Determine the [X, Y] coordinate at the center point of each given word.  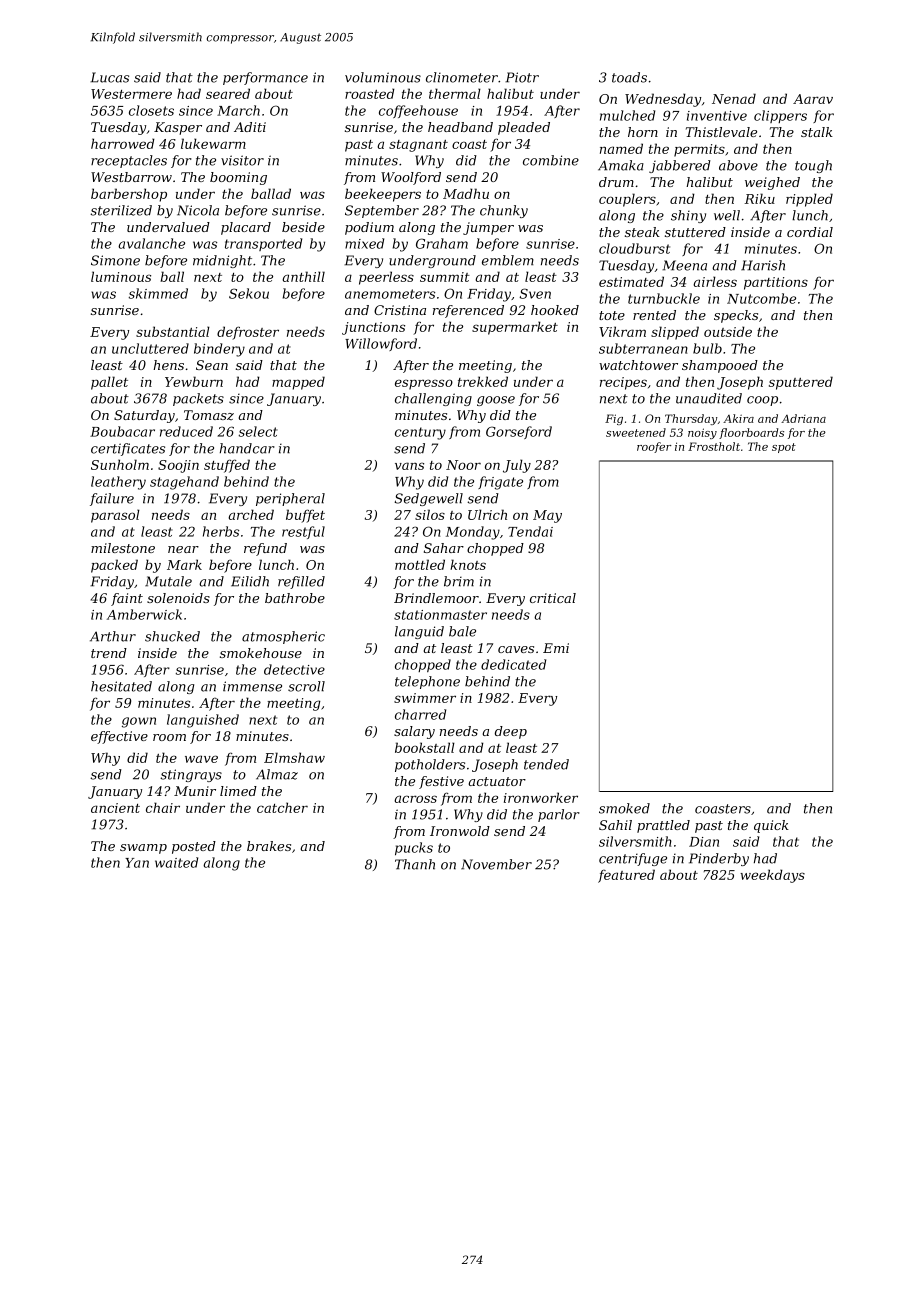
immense [252, 686]
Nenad [734, 98]
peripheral [290, 499]
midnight [222, 261]
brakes [269, 846]
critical [553, 598]
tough [813, 166]
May [547, 516]
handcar [247, 448]
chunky [504, 211]
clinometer [462, 77]
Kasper [178, 128]
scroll [306, 686]
